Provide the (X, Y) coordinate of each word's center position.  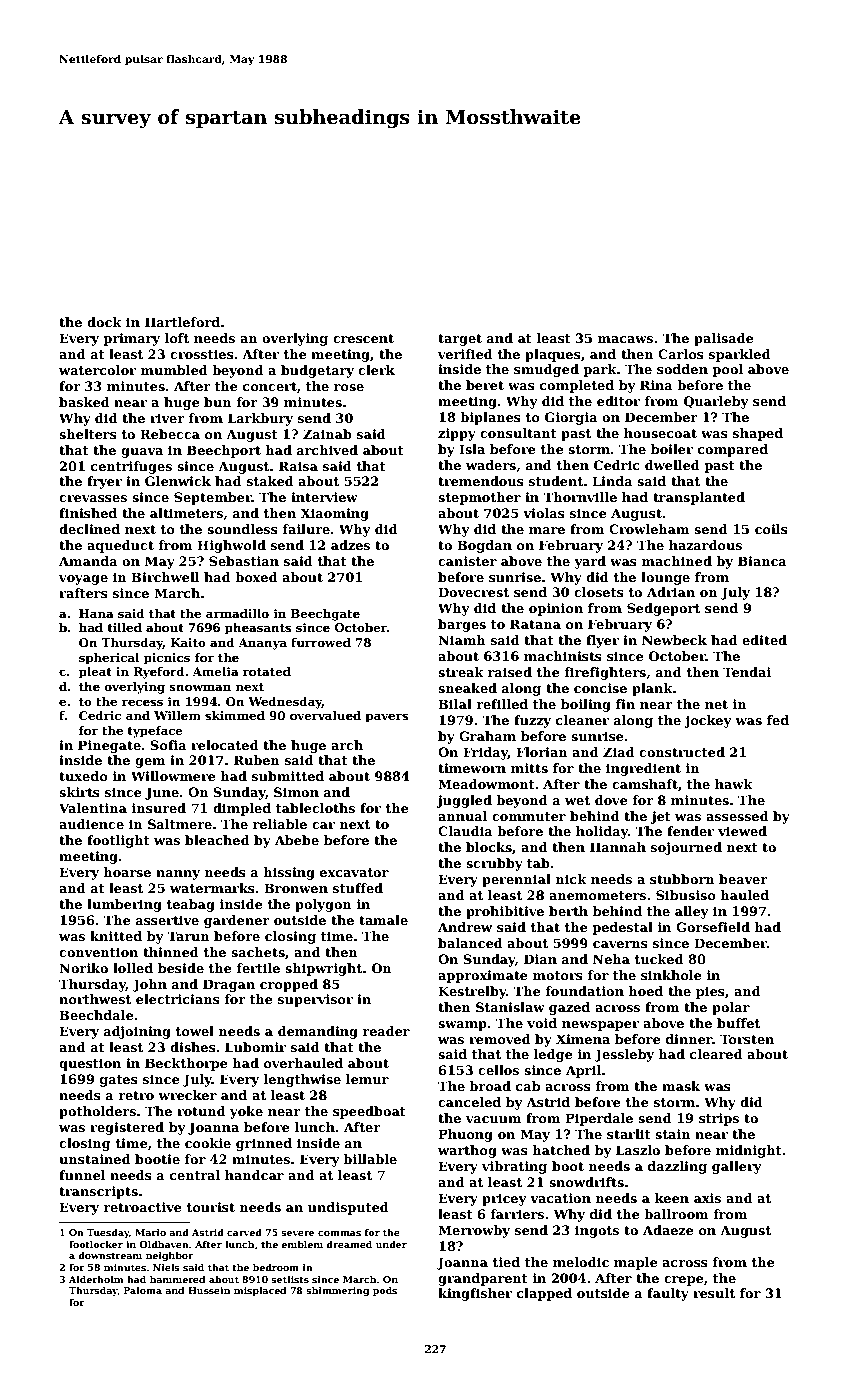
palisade (724, 339)
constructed (682, 752)
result (714, 1293)
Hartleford (182, 322)
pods (385, 1291)
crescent (363, 338)
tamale (383, 920)
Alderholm (96, 1279)
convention (98, 952)
